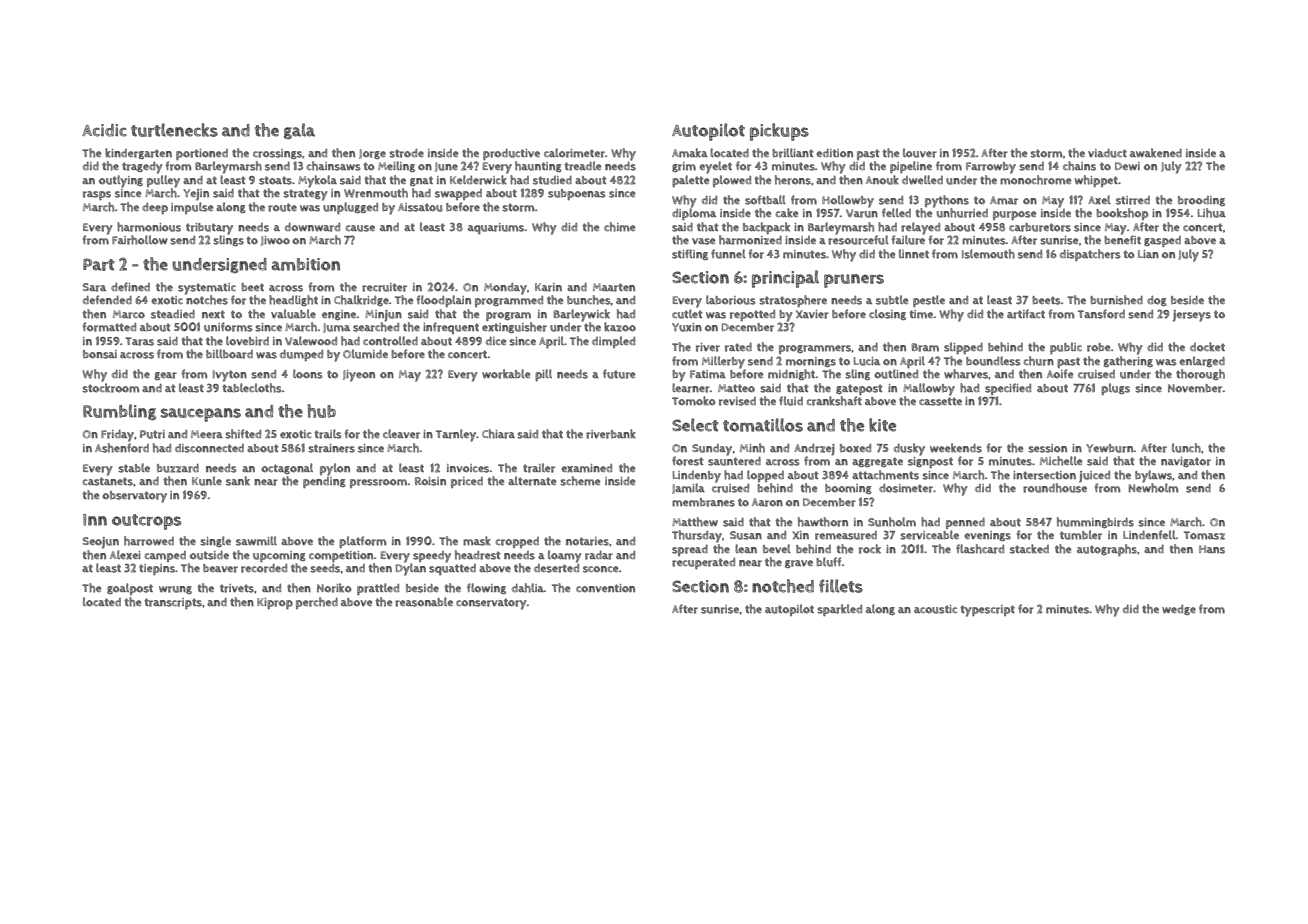  Describe the element at coordinates (1157, 301) in the screenshot. I see `dog` at that location.
